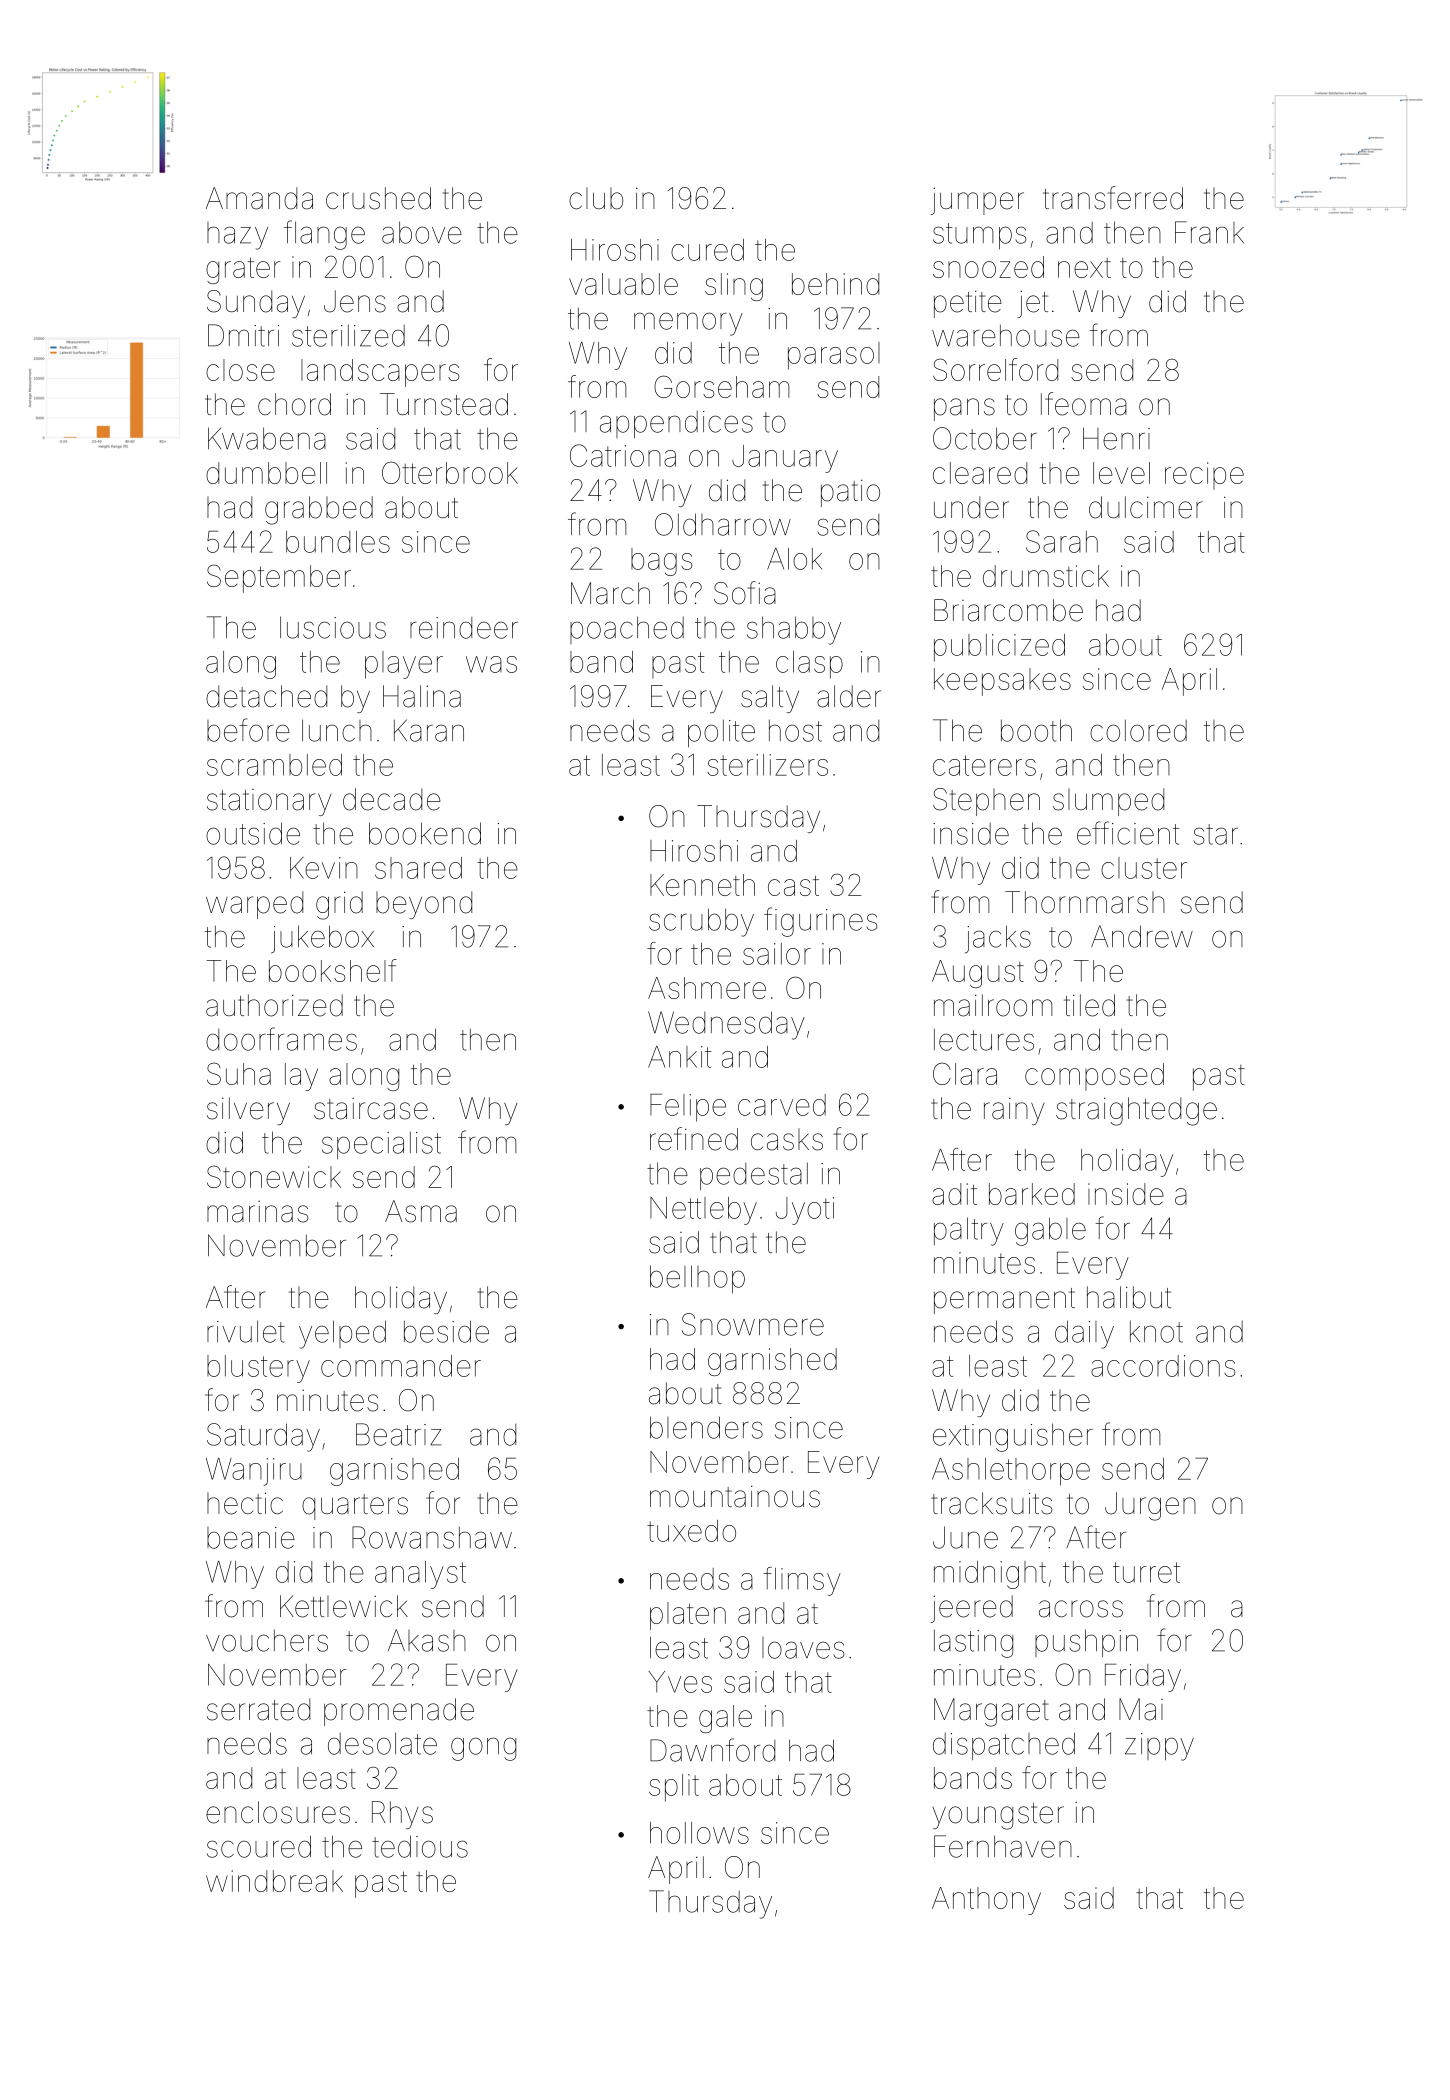 This screenshot has width=1450, height=2100. What do you see at coordinates (999, 648) in the screenshot?
I see `publicized` at bounding box center [999, 648].
